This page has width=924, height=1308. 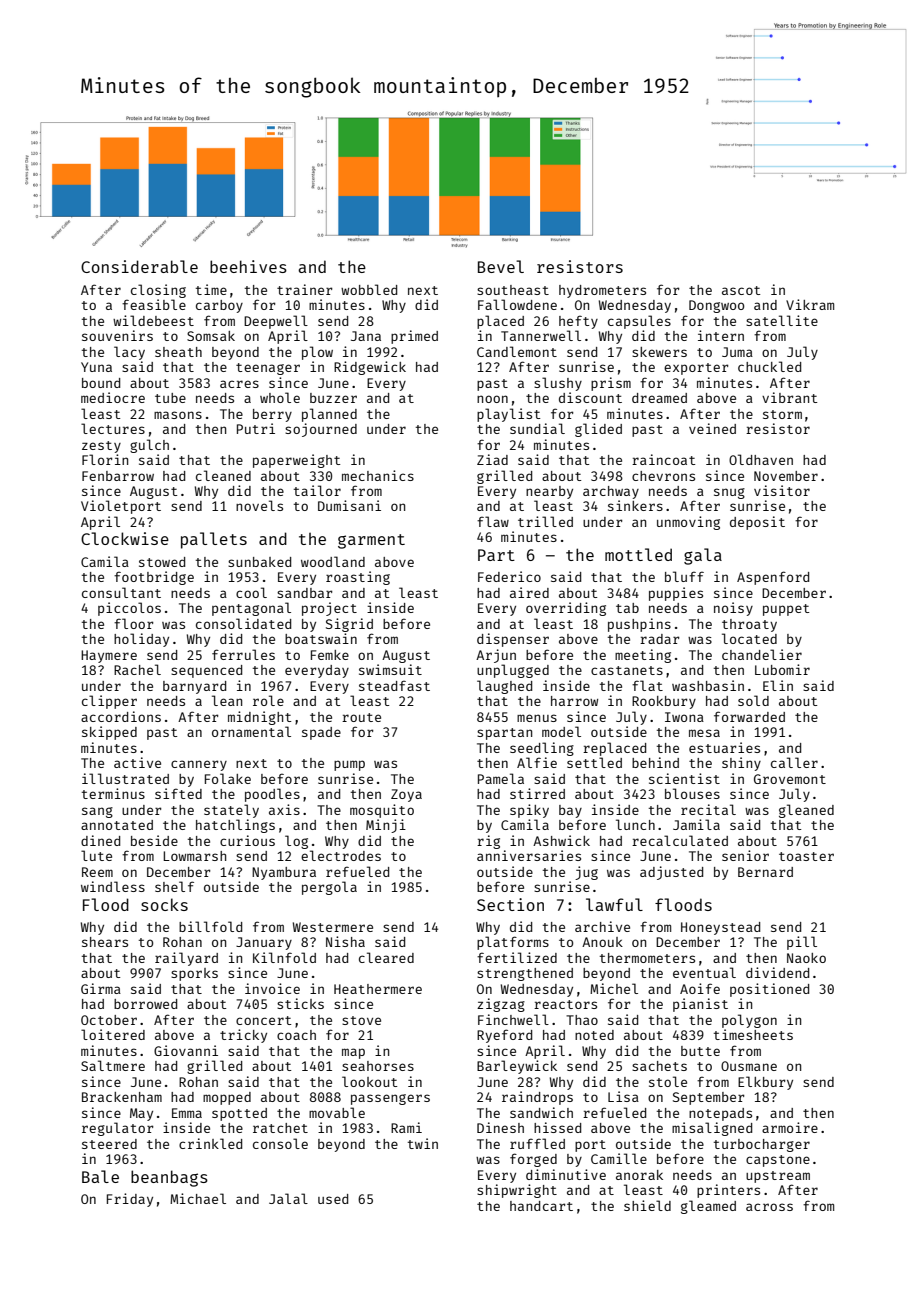 I want to click on Bevel, so click(x=501, y=266).
